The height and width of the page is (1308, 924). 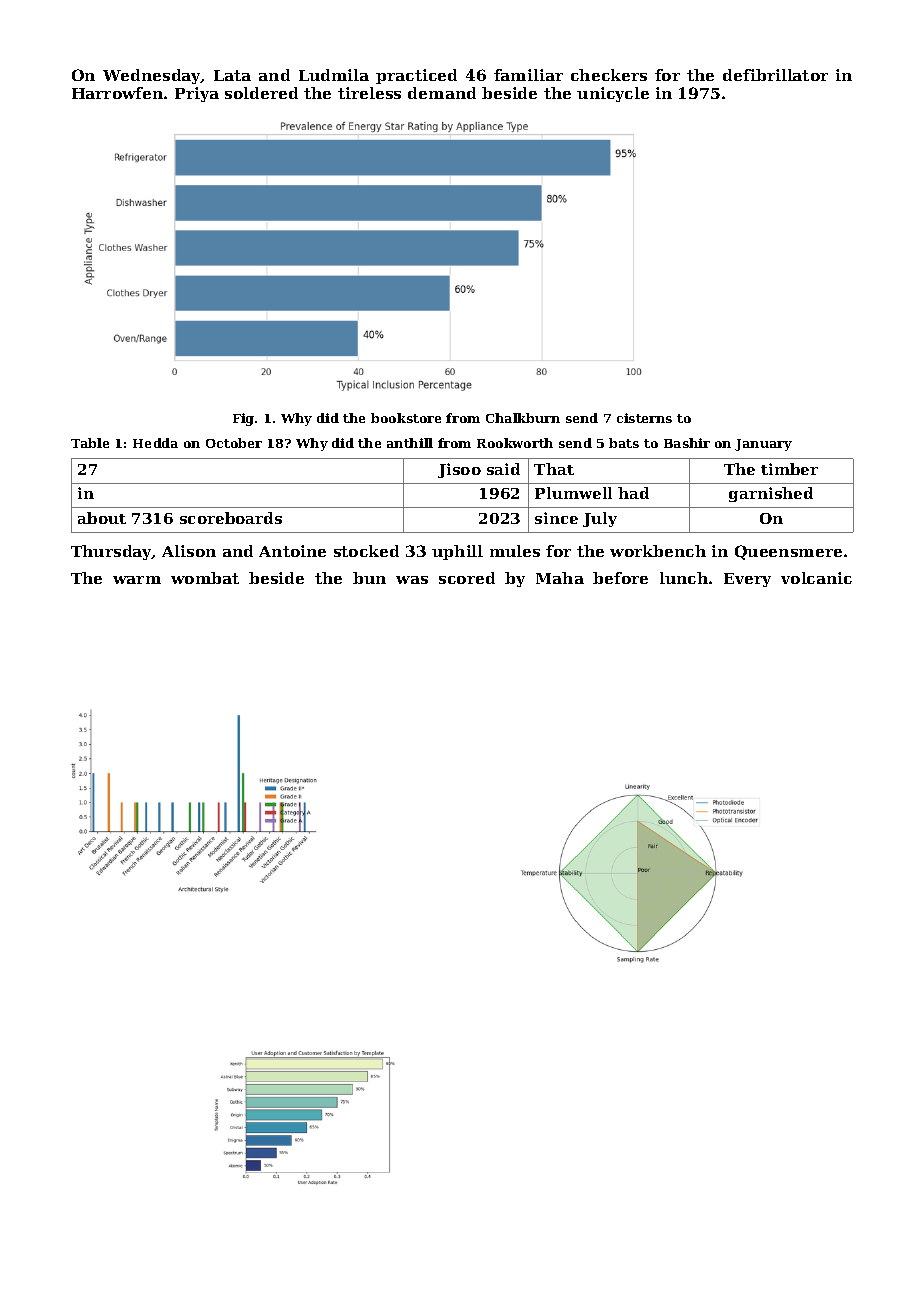 What do you see at coordinates (410, 443) in the page?
I see `anthill` at bounding box center [410, 443].
